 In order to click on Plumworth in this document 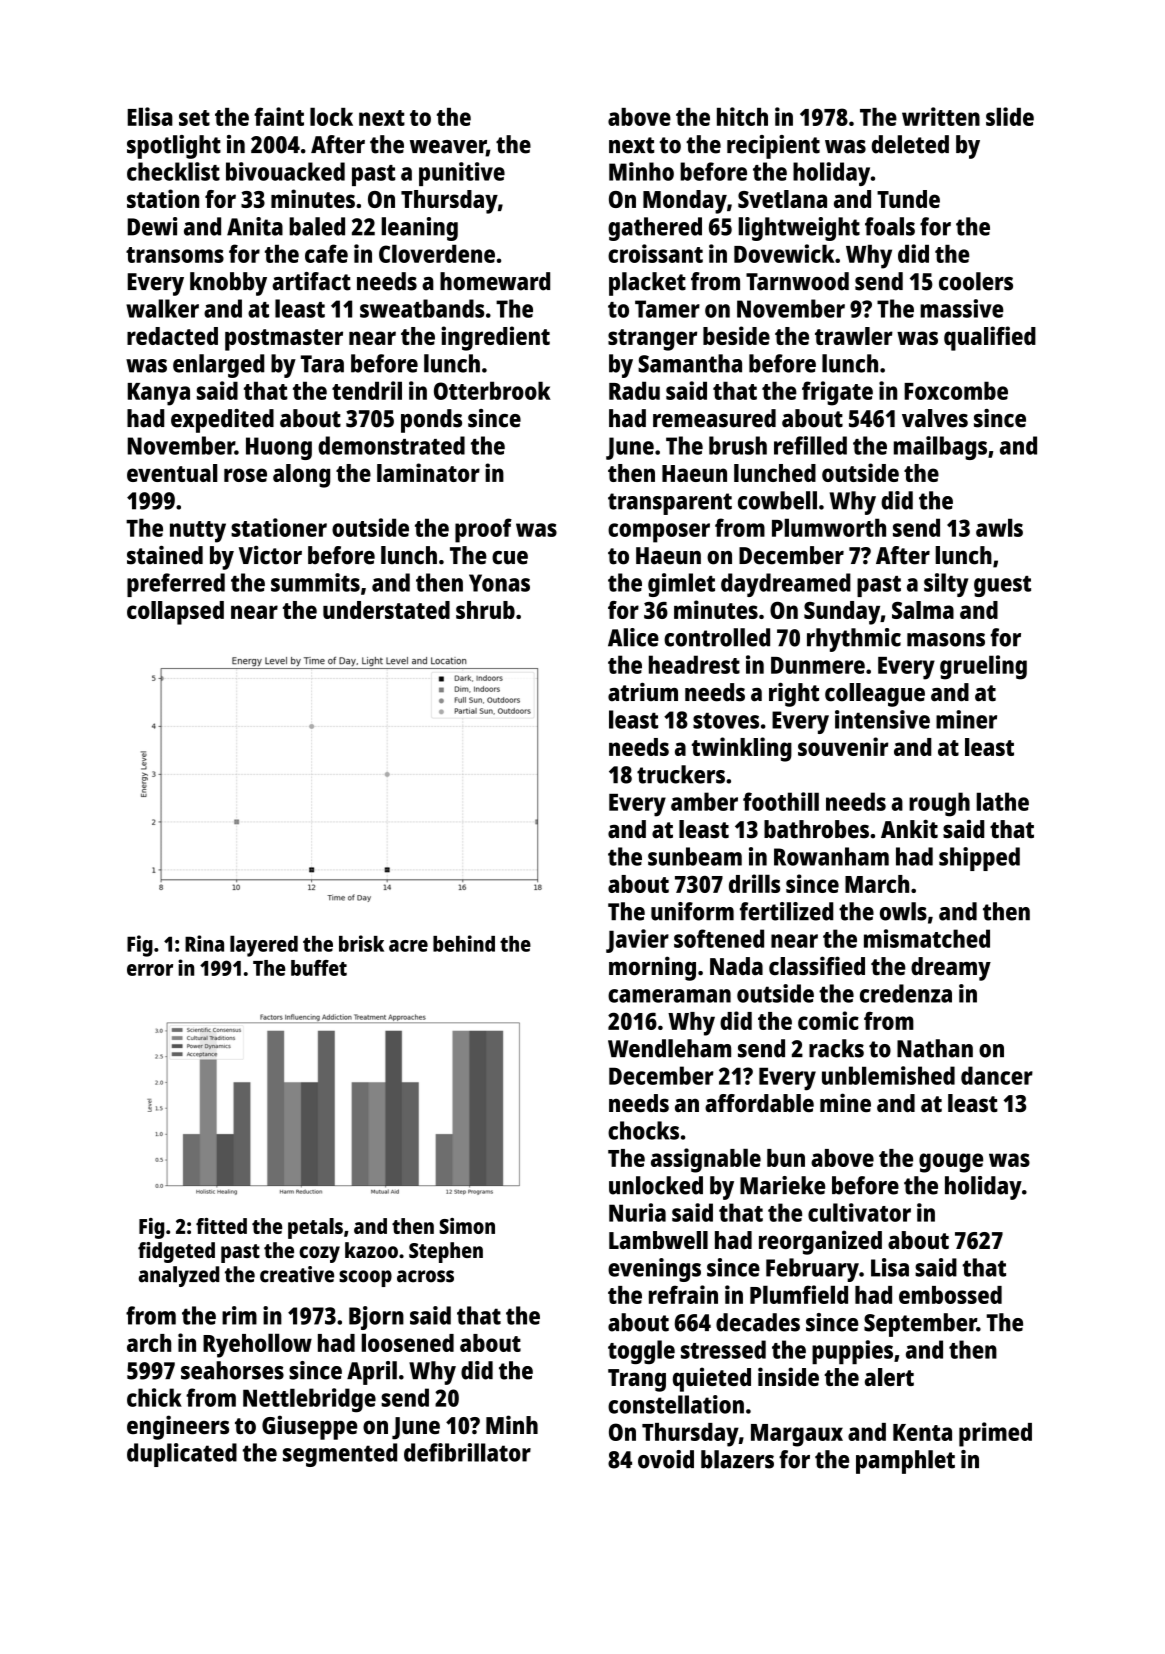, I will do `click(829, 527)`.
